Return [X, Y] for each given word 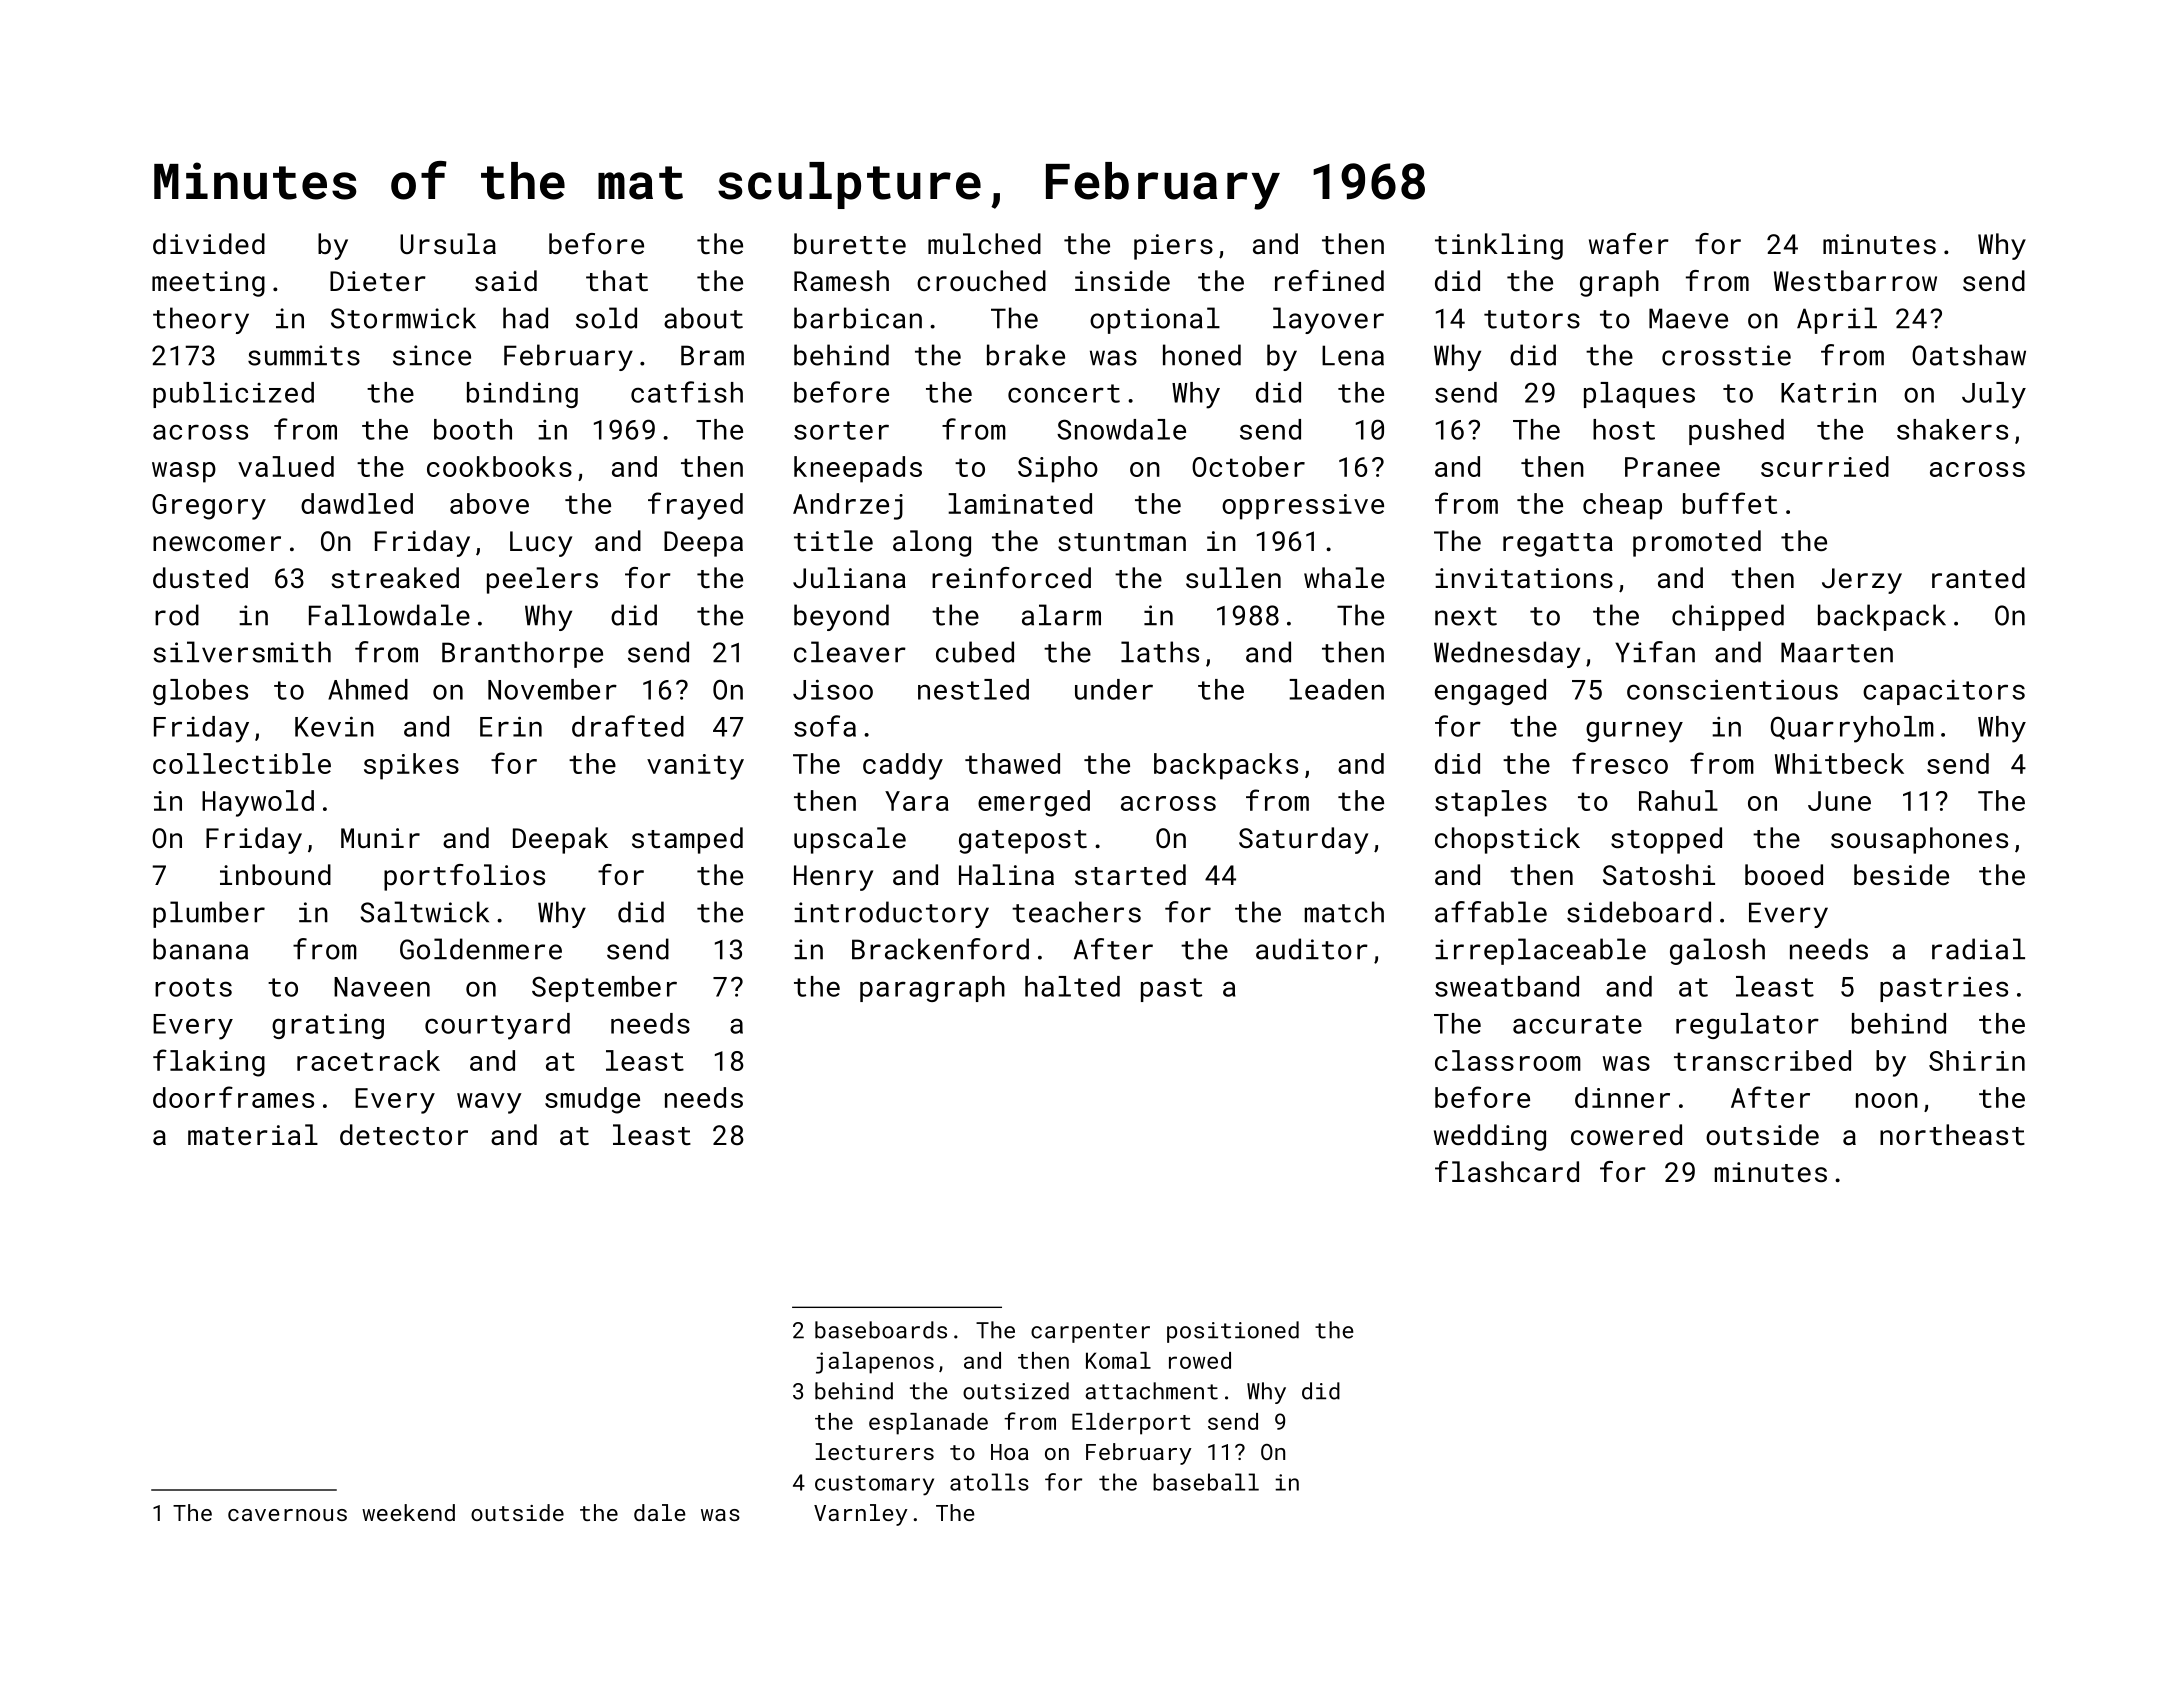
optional [1155, 320]
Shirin [1977, 1060]
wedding [1490, 1137]
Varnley [861, 1515]
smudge [592, 1100]
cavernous [287, 1515]
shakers [1952, 429]
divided [209, 243]
